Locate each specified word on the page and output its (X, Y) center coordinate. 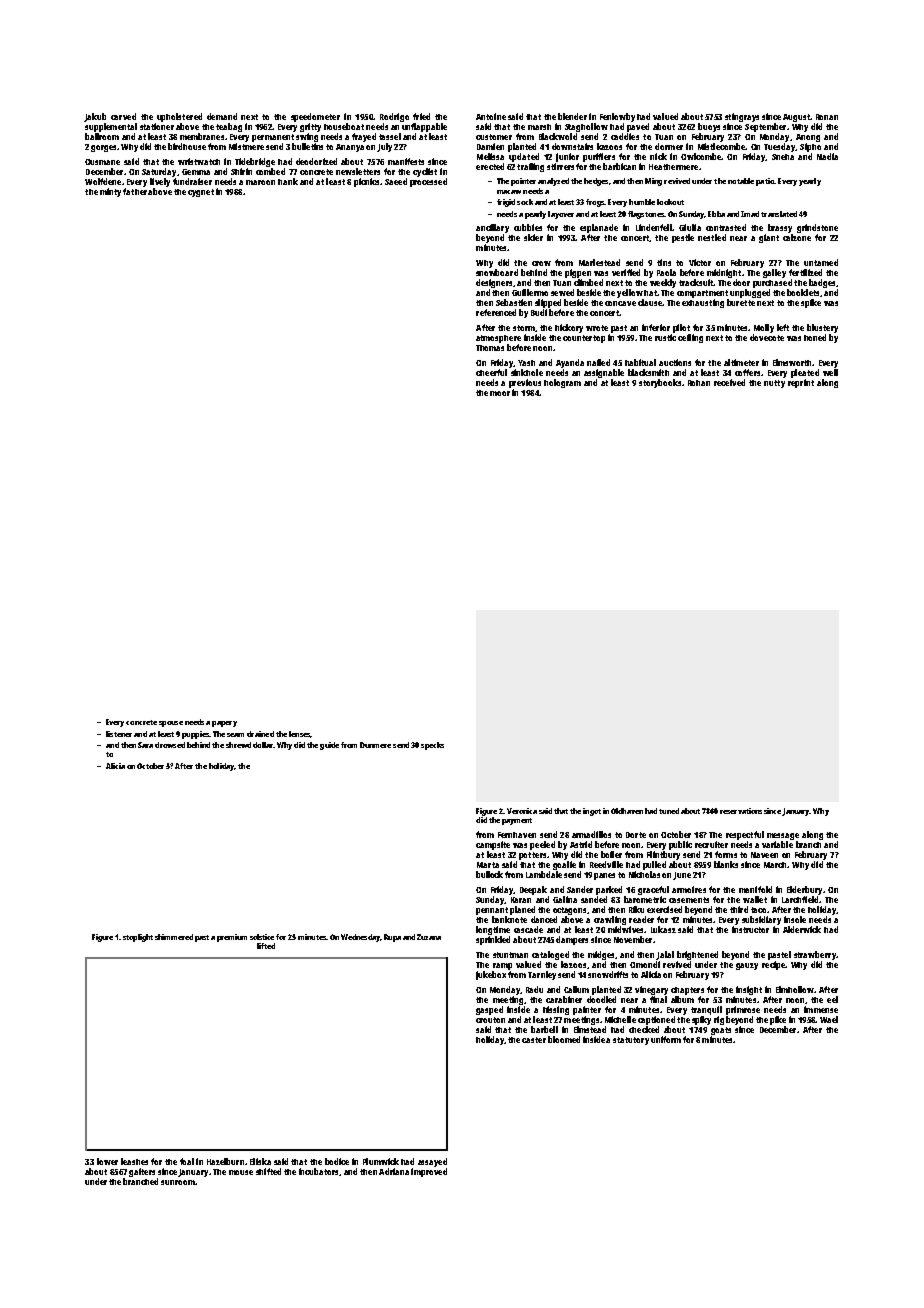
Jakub (95, 117)
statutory (631, 1041)
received (729, 382)
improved (429, 1172)
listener (119, 734)
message (783, 836)
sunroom (178, 1182)
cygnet (201, 193)
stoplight (138, 938)
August (796, 118)
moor (500, 393)
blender (572, 116)
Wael (829, 1019)
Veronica (522, 811)
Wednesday (360, 938)
